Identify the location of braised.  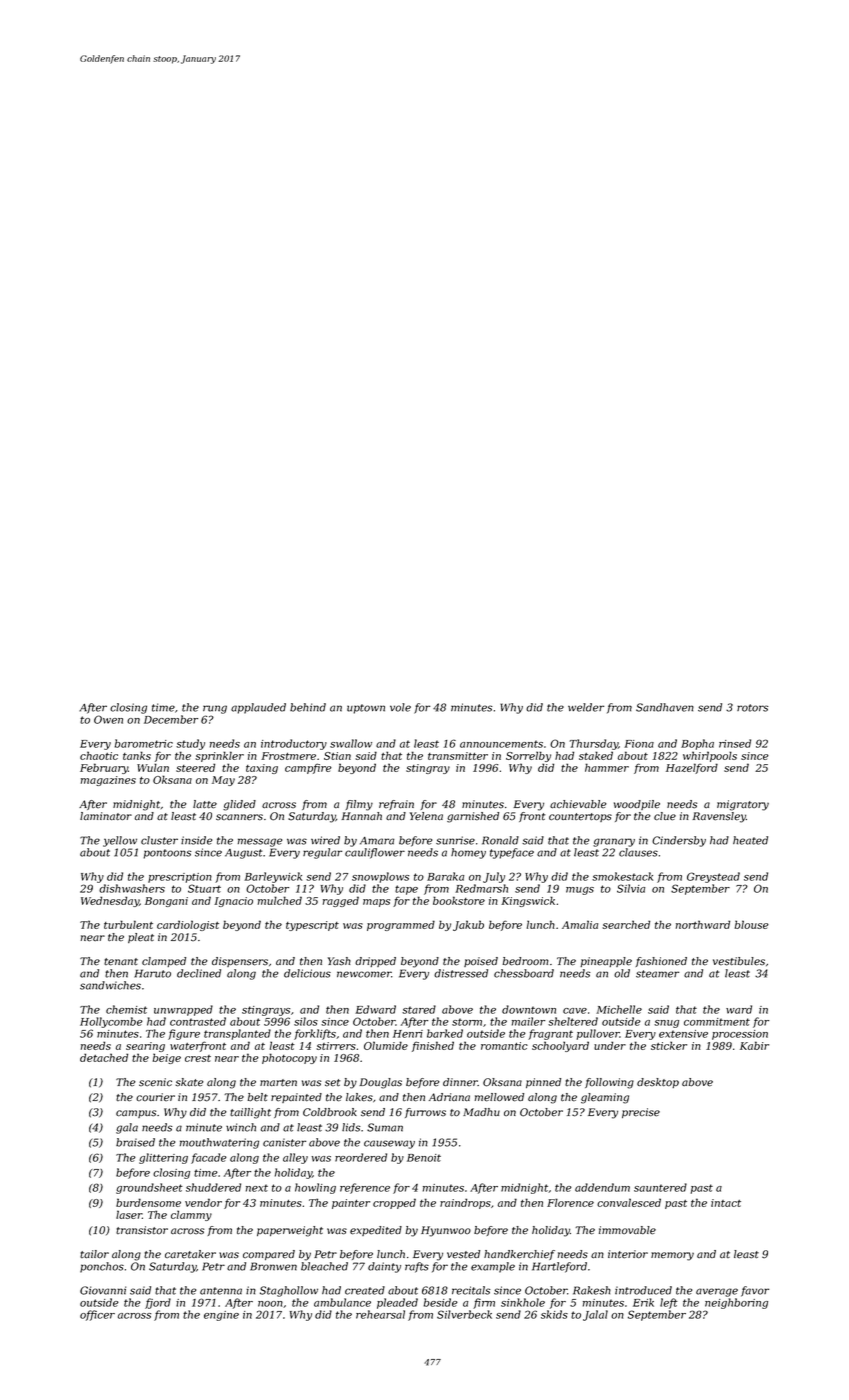
(135, 1142).
